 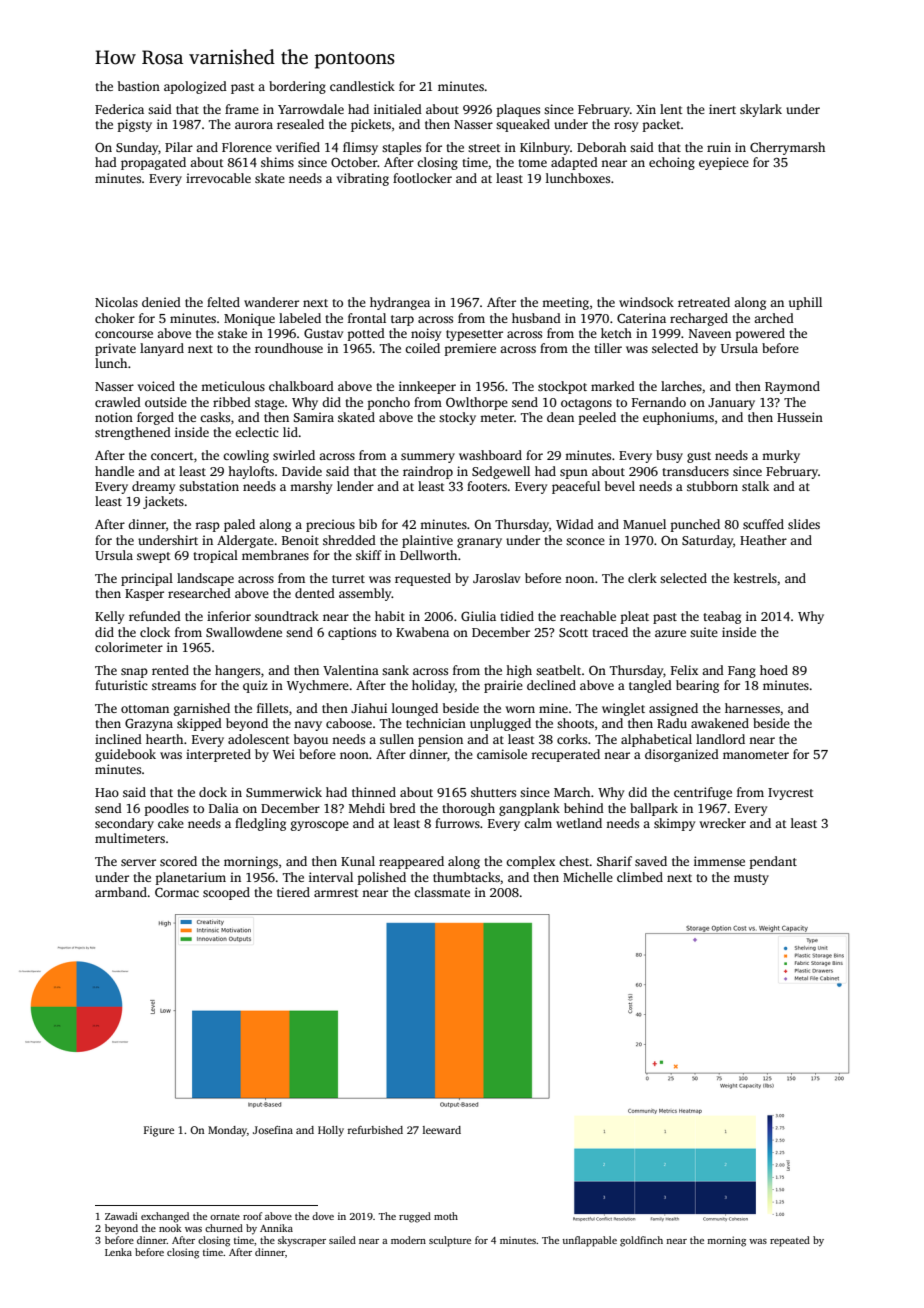 I want to click on inert, so click(x=722, y=109).
